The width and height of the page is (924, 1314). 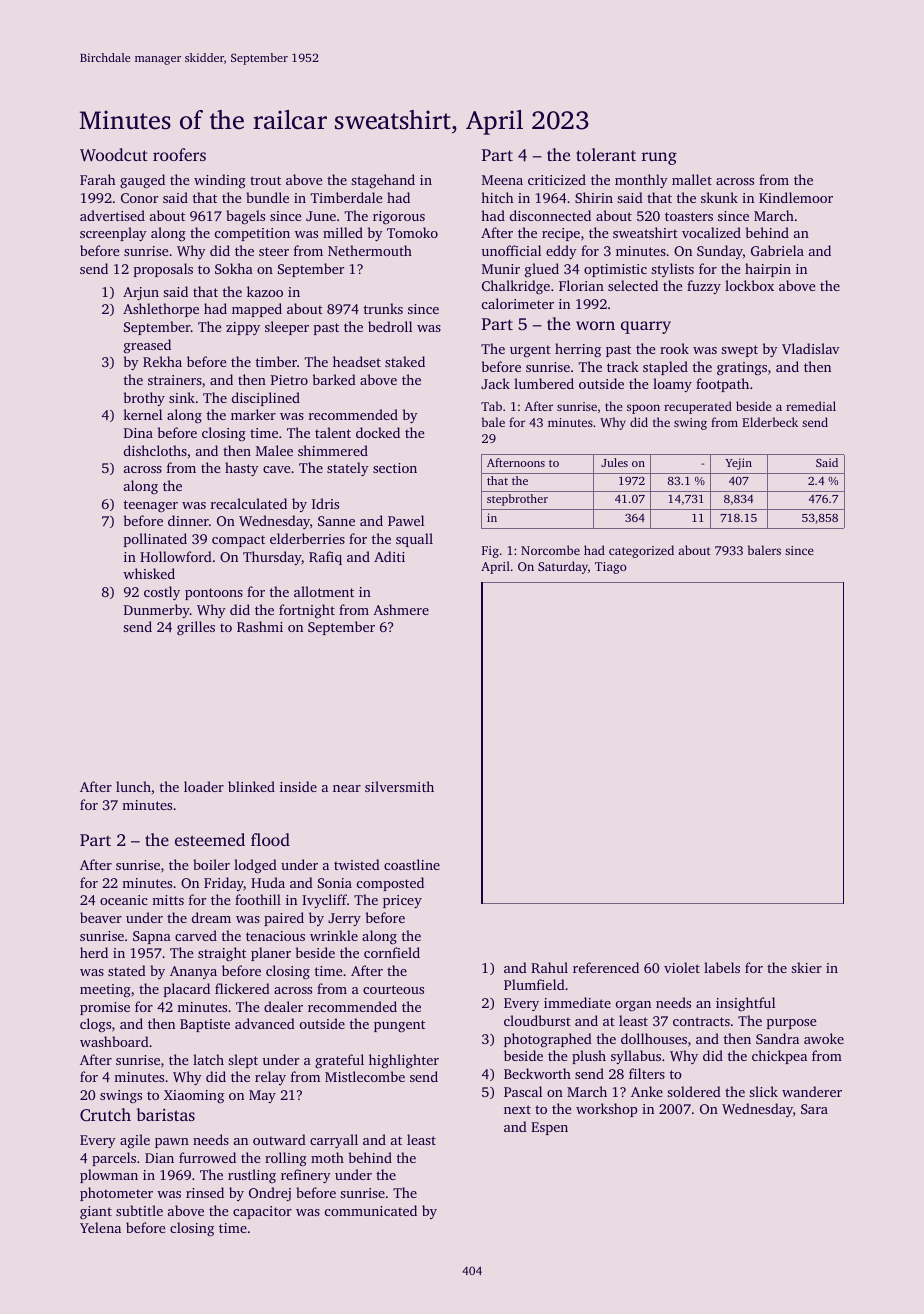 I want to click on loader, so click(x=204, y=786).
